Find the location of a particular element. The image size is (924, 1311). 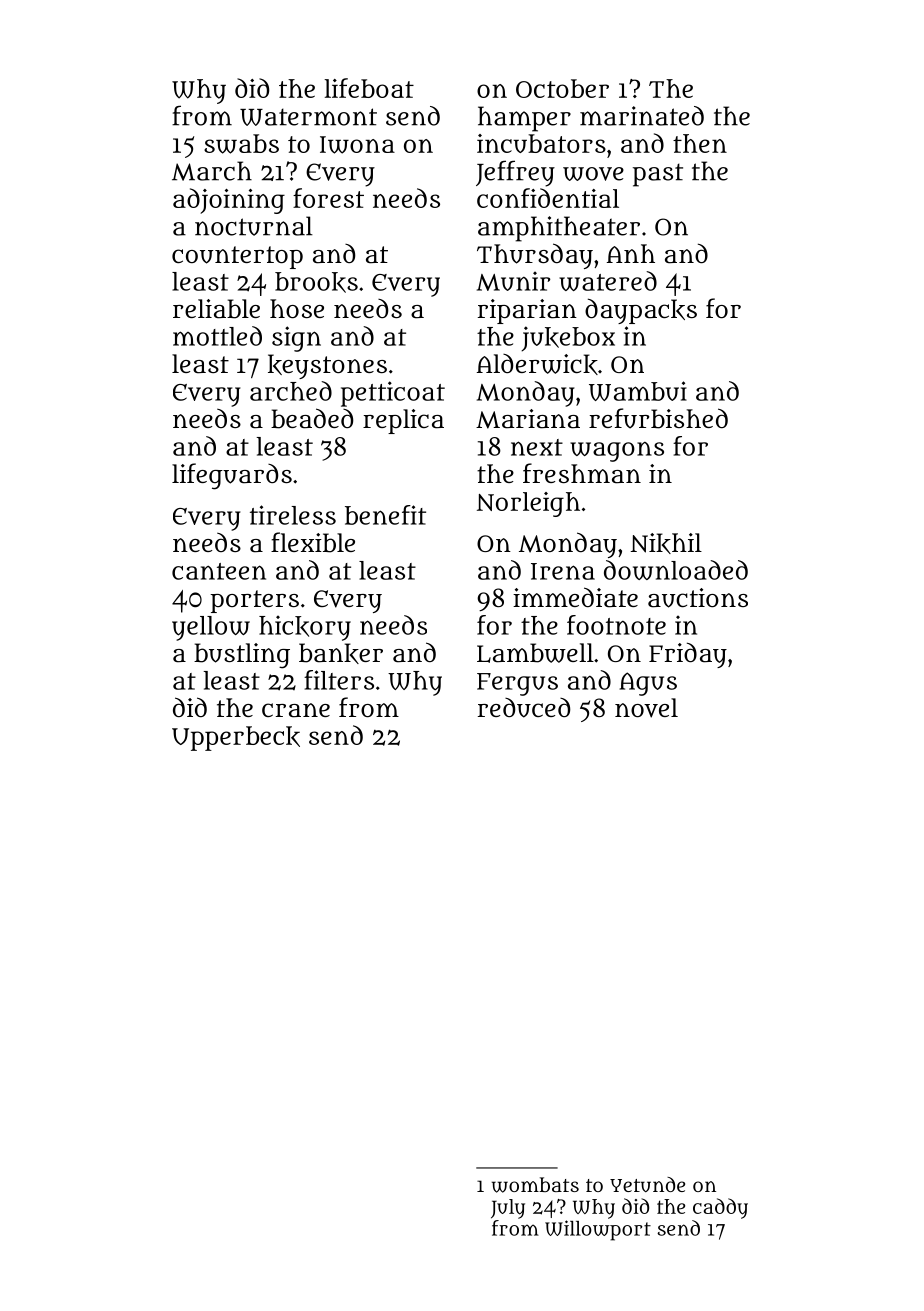

novel is located at coordinates (646, 708).
